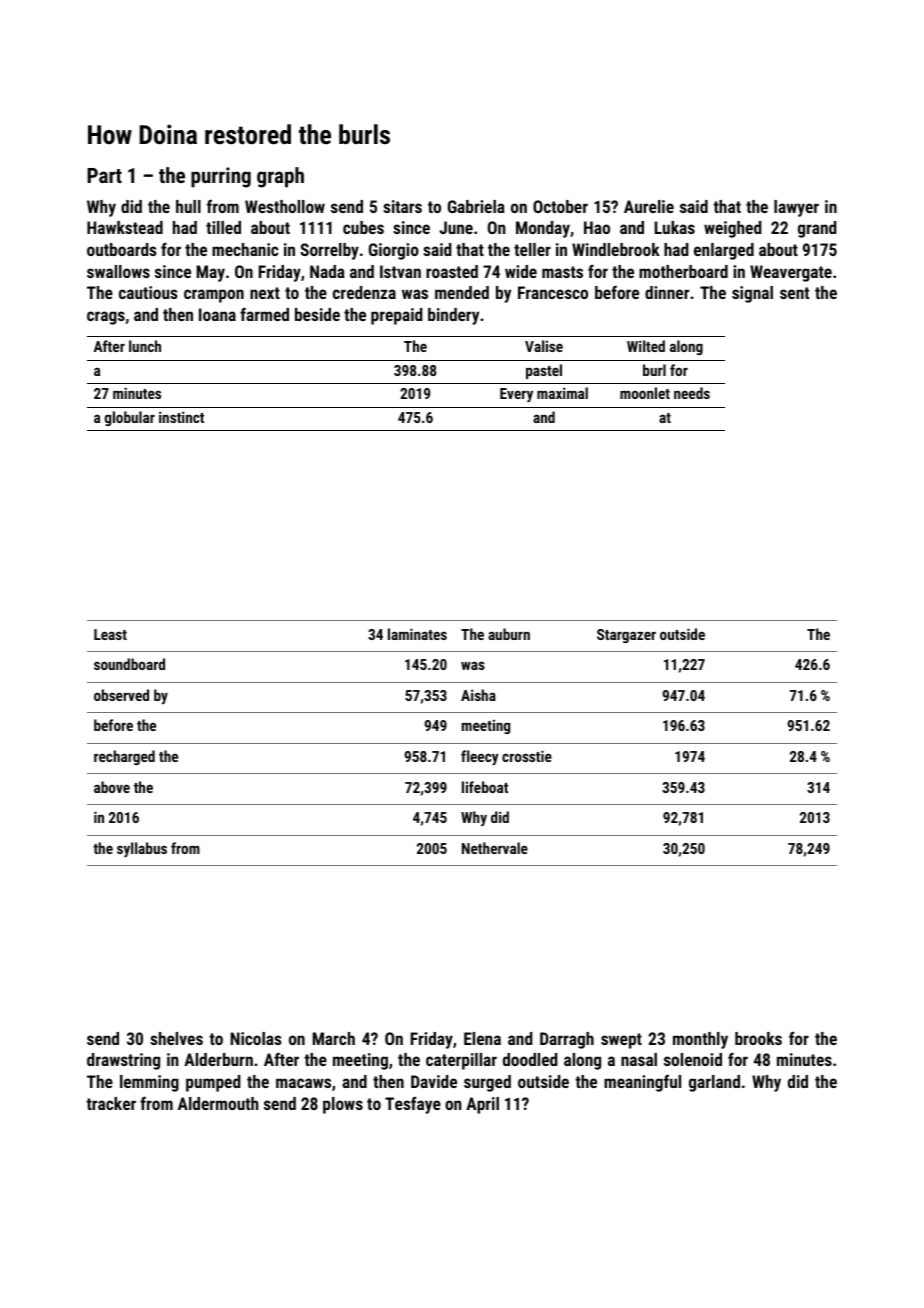  I want to click on lifeboat, so click(485, 787).
